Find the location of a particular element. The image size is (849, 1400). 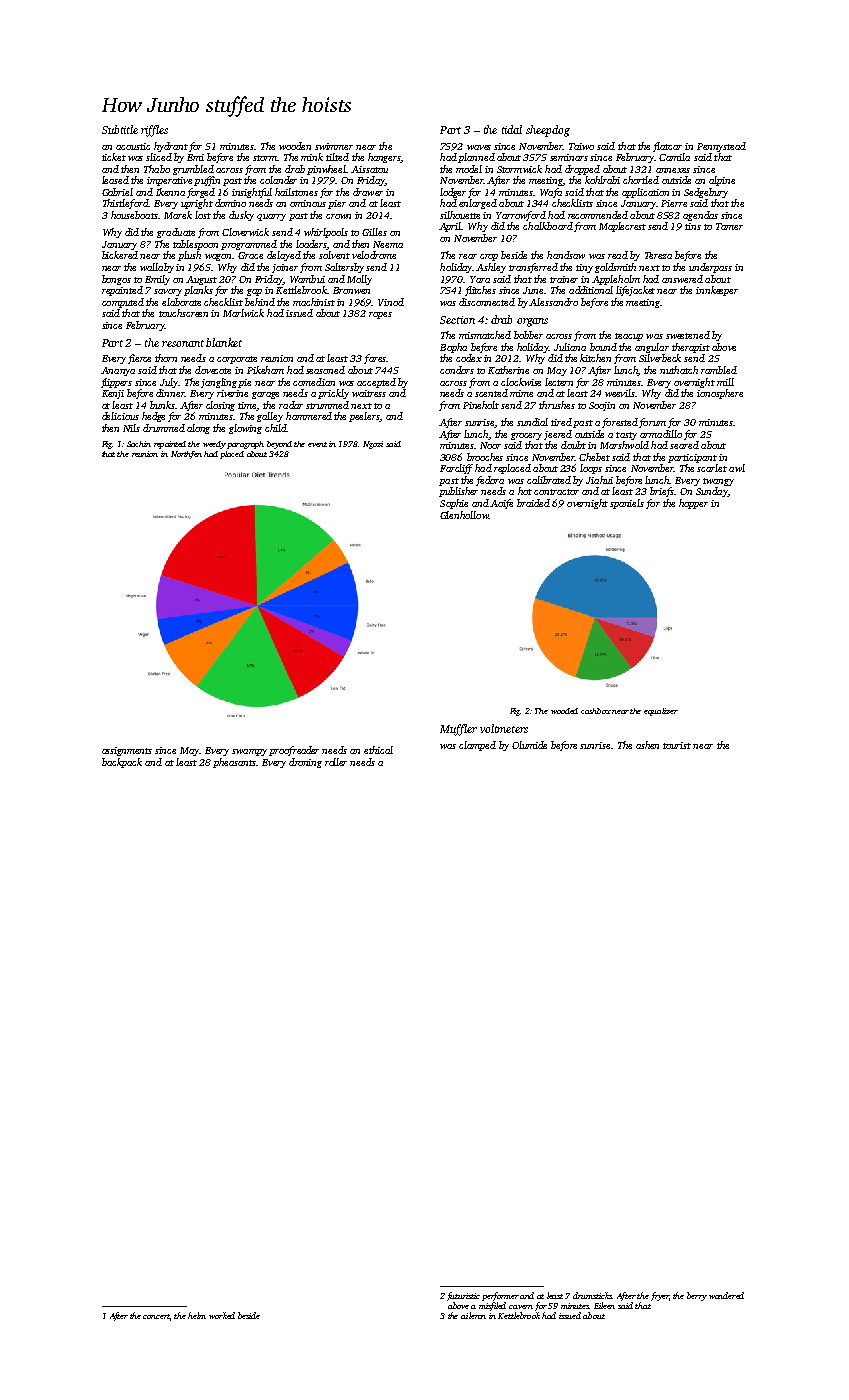

Aoife is located at coordinates (501, 504).
